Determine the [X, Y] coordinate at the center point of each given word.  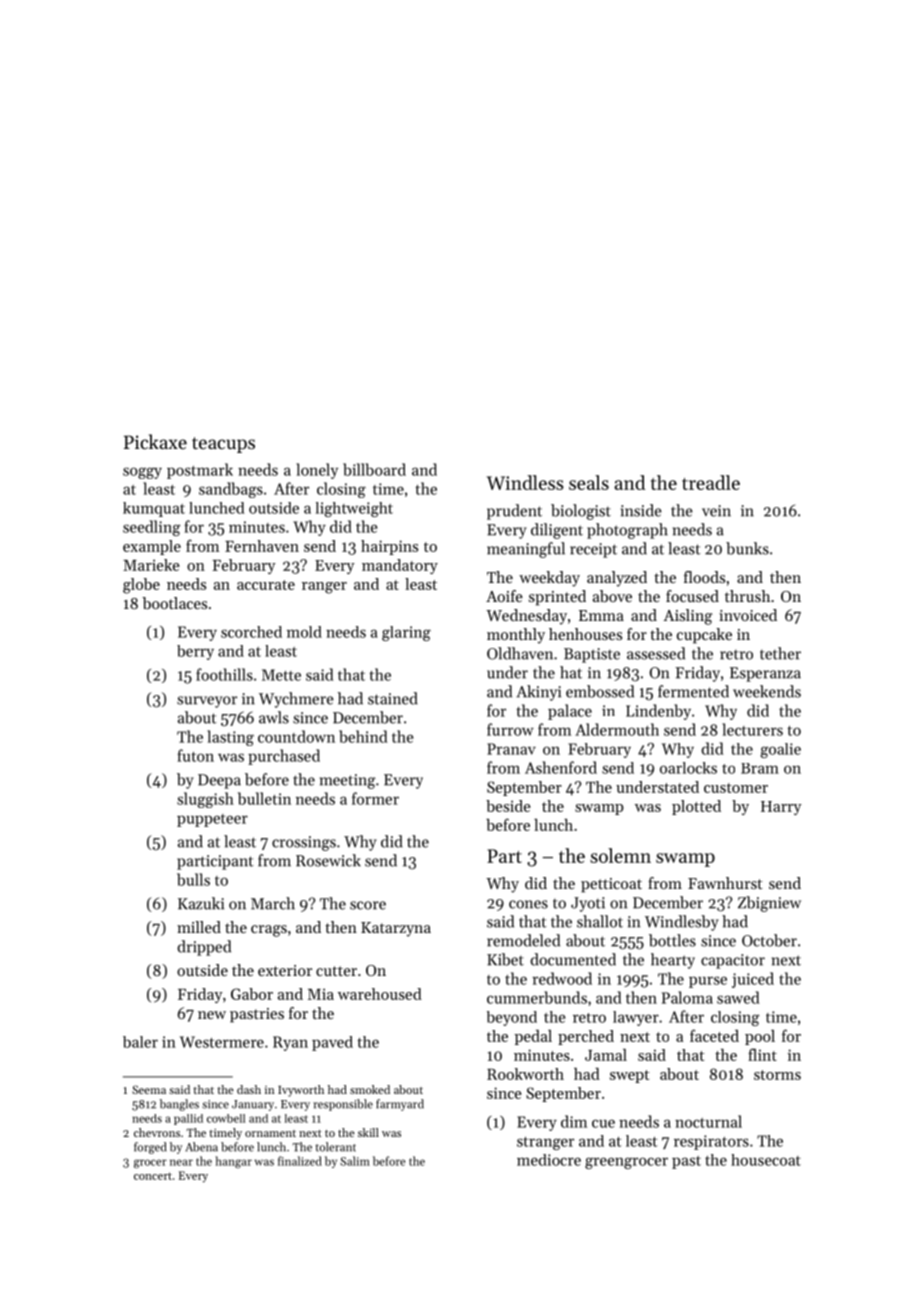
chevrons [157, 1132]
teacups [223, 445]
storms [777, 1075]
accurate [266, 585]
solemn [620, 855]
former [375, 798]
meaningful [526, 550]
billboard [374, 469]
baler [140, 1042]
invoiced [748, 615]
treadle [711, 482]
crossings [304, 843]
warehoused [380, 994]
